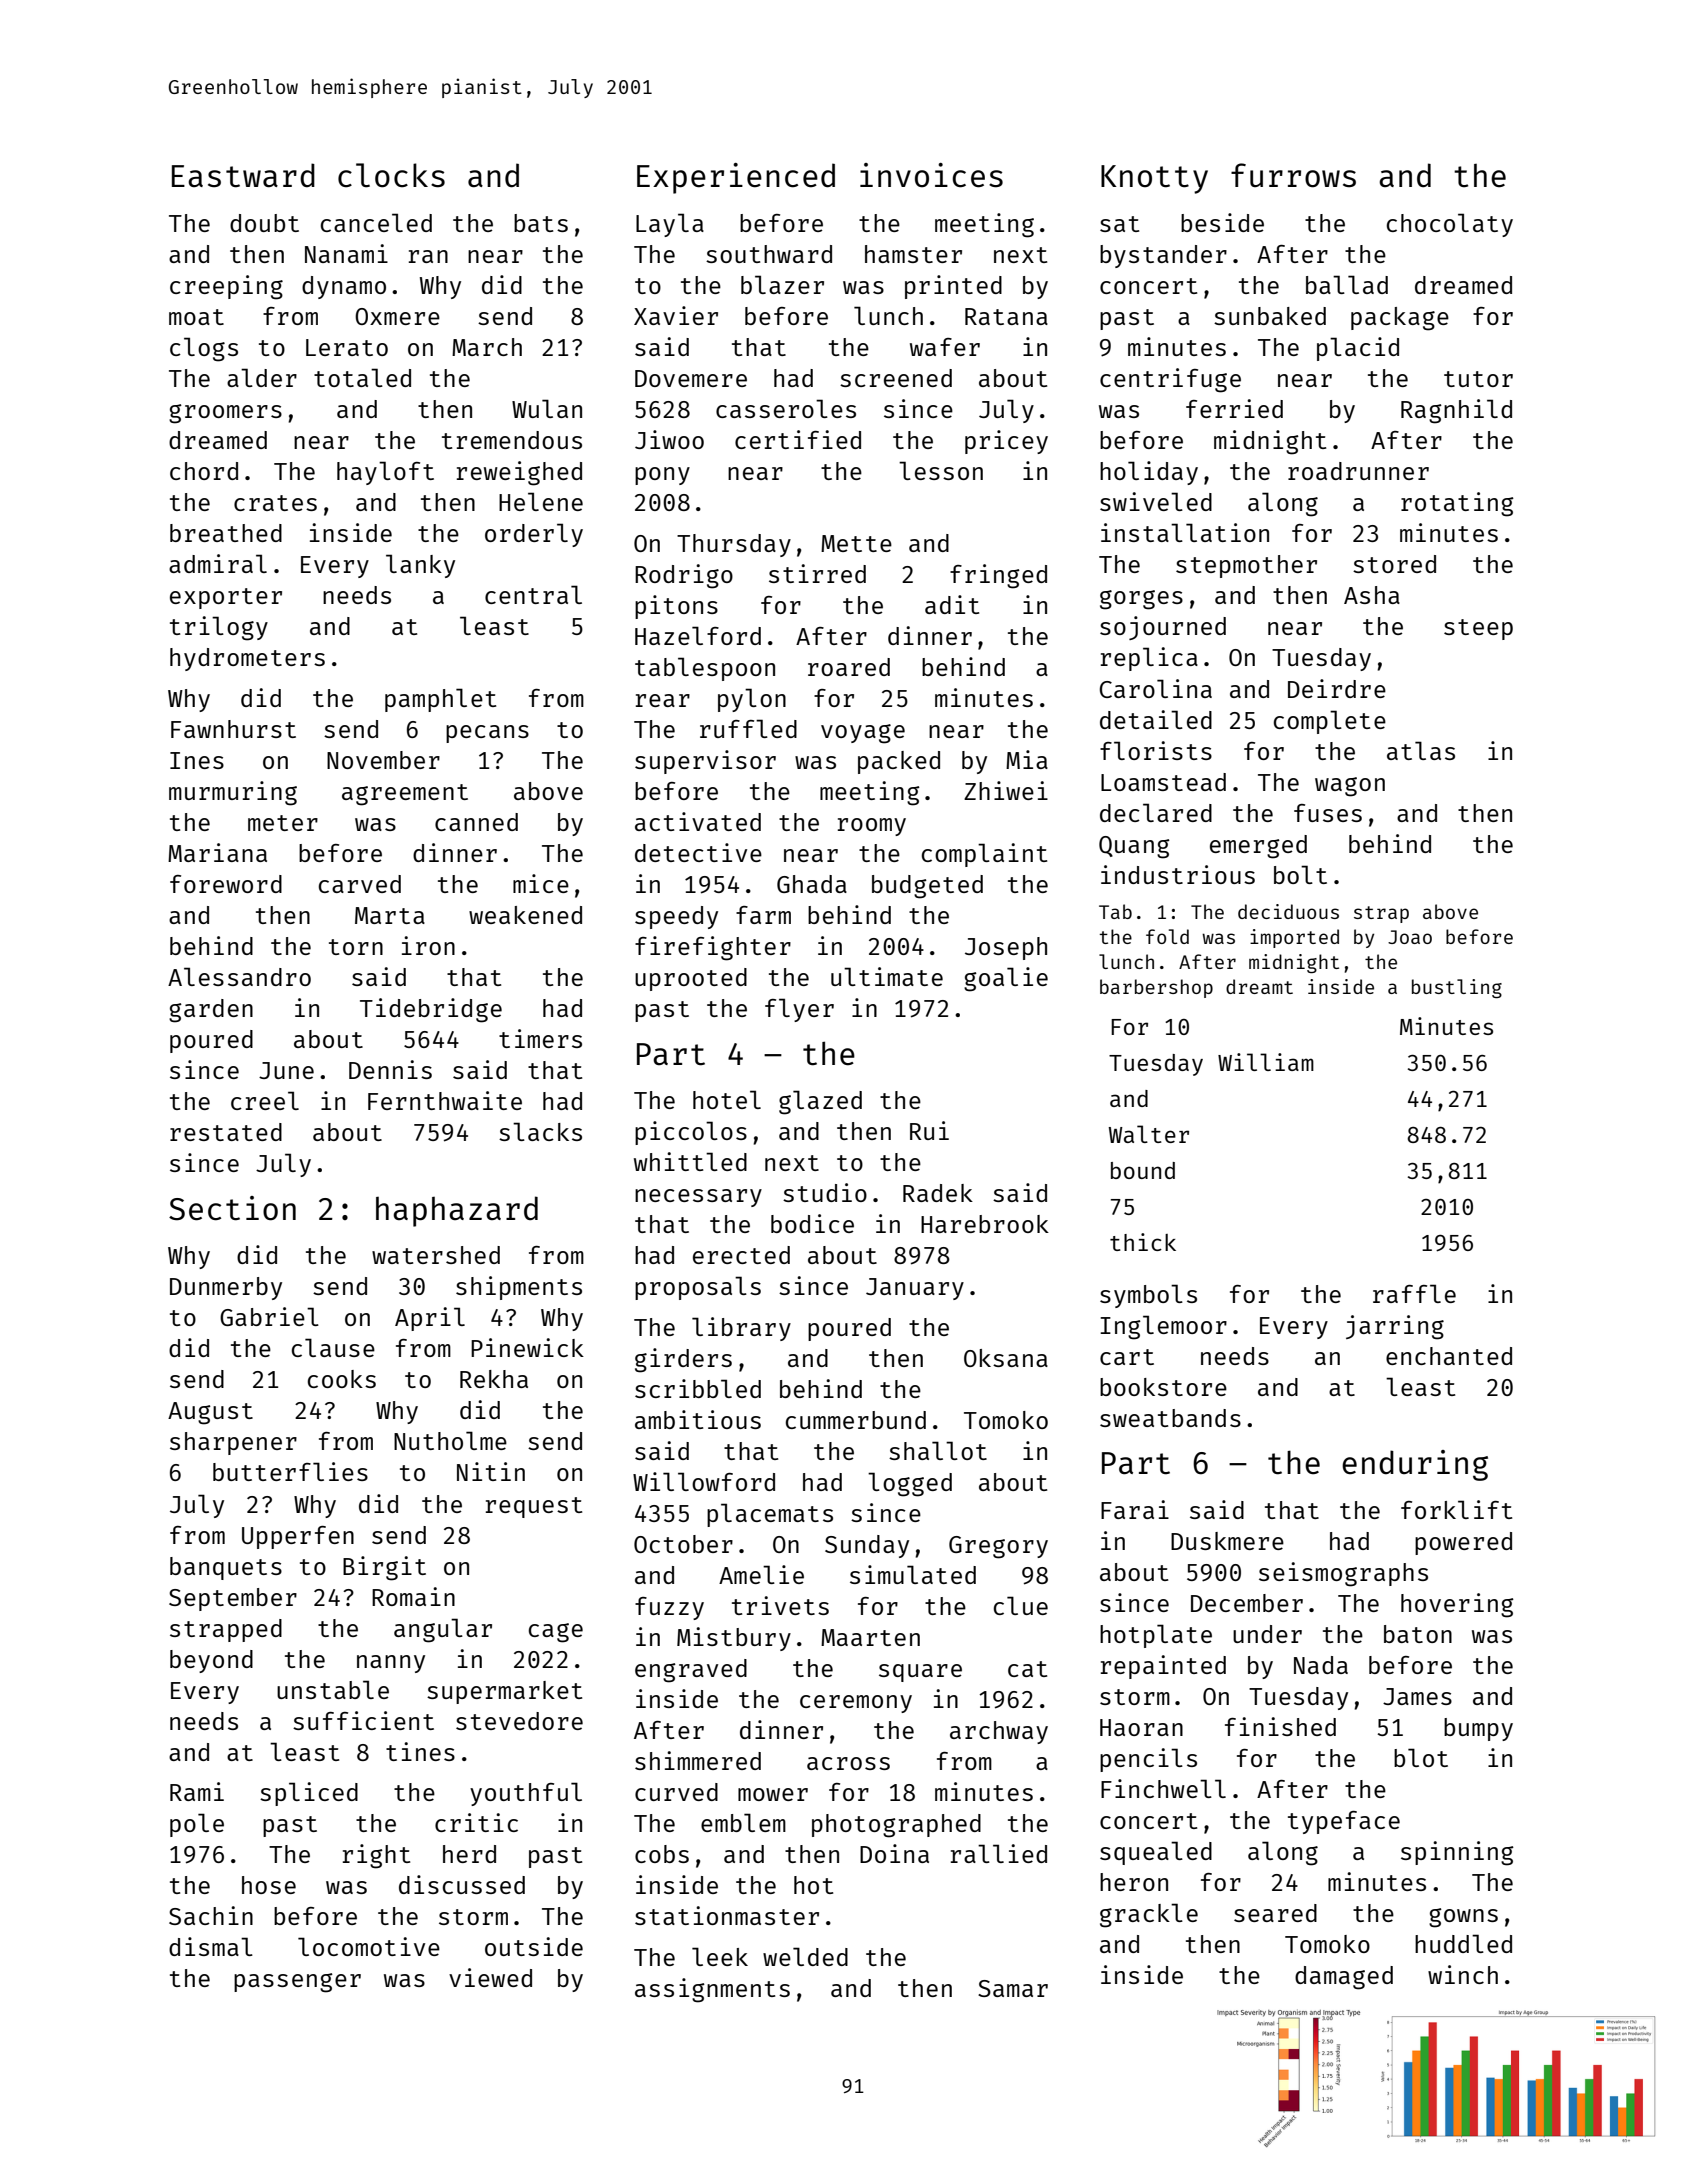 Image resolution: width=1683 pixels, height=2178 pixels. I want to click on ferried, so click(1234, 408).
